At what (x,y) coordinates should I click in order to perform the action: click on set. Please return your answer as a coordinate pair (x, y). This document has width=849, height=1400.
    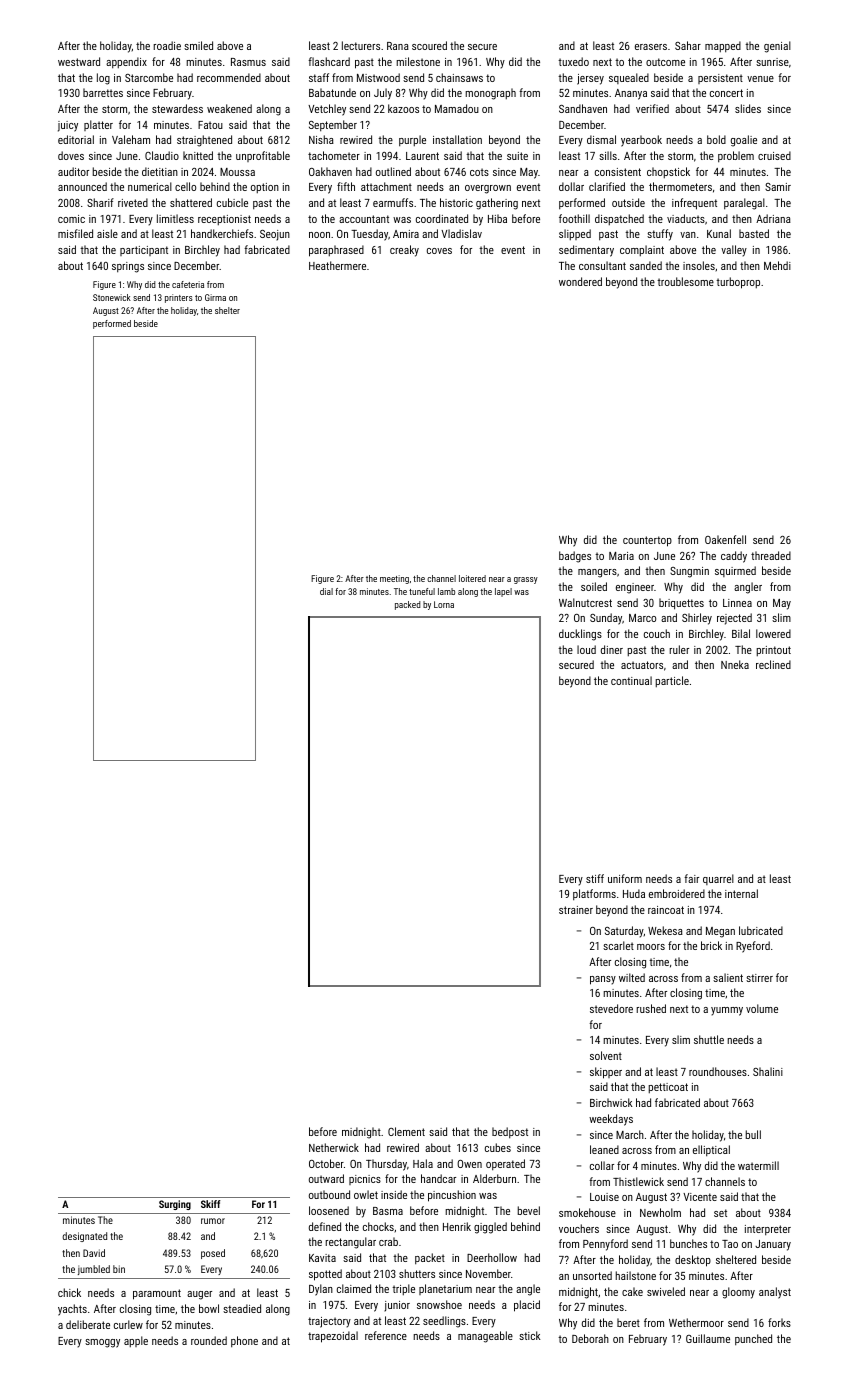
    Looking at the image, I should click on (720, 1213).
